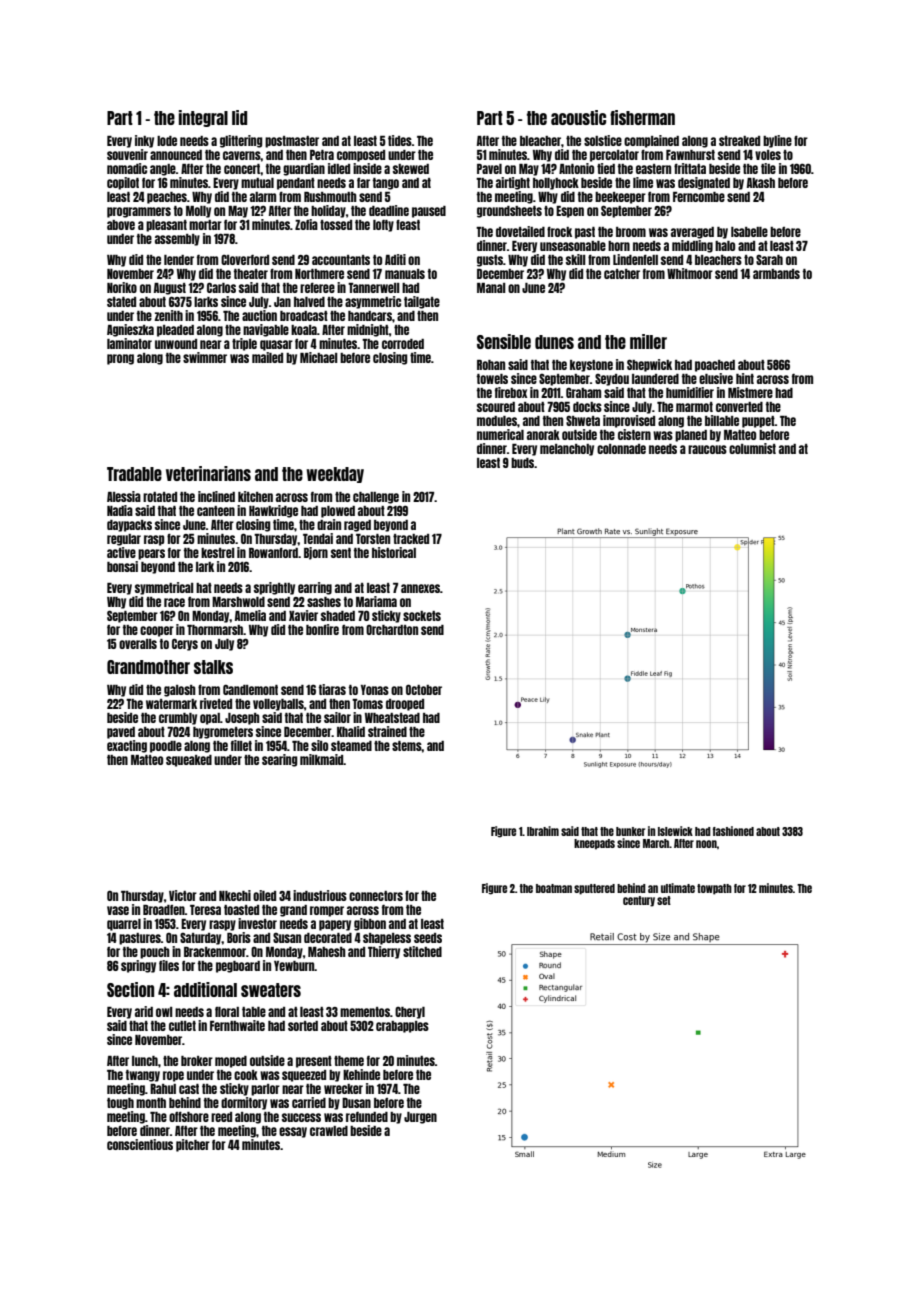  I want to click on Rowanford, so click(273, 552).
